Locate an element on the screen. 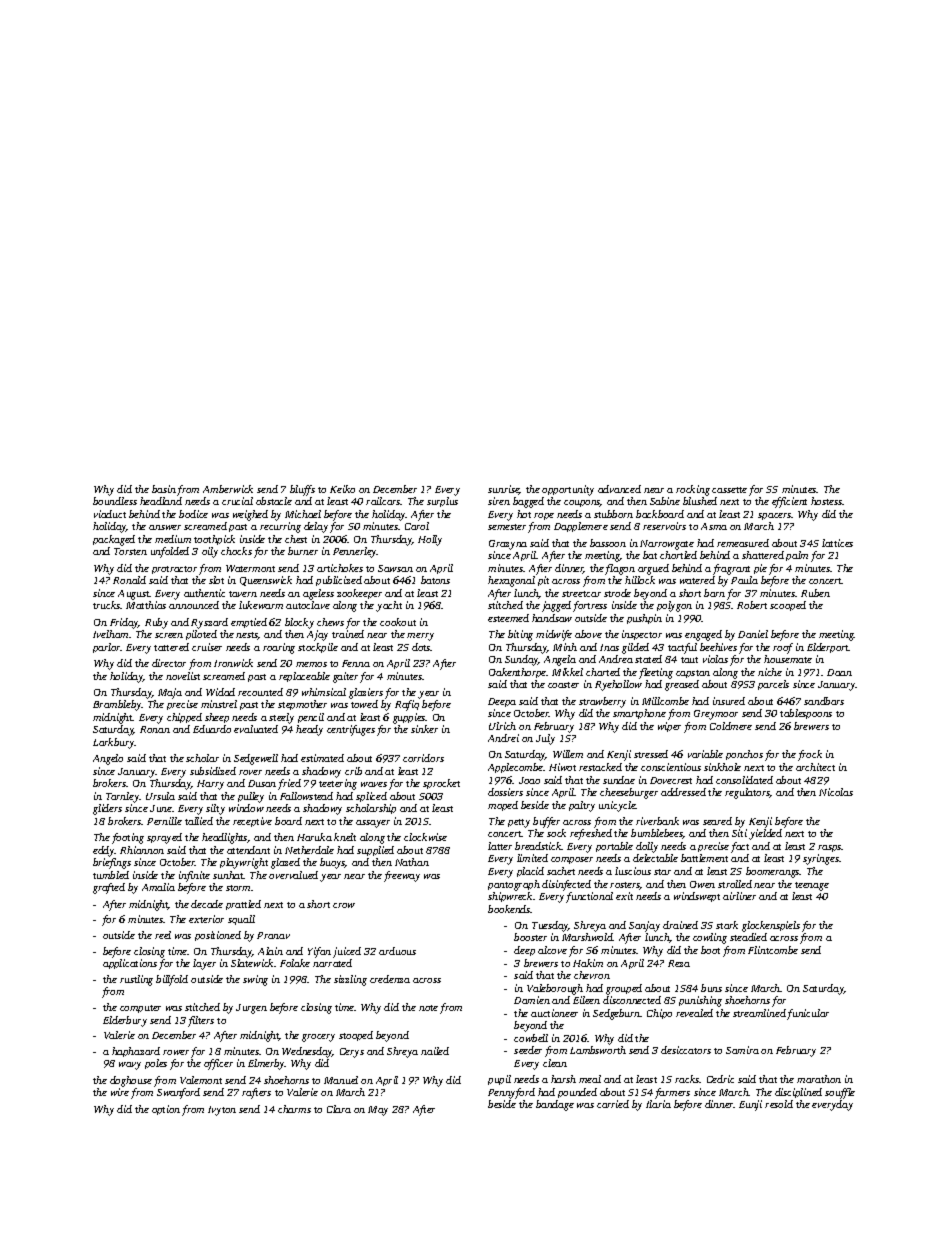  Widad is located at coordinates (220, 692).
